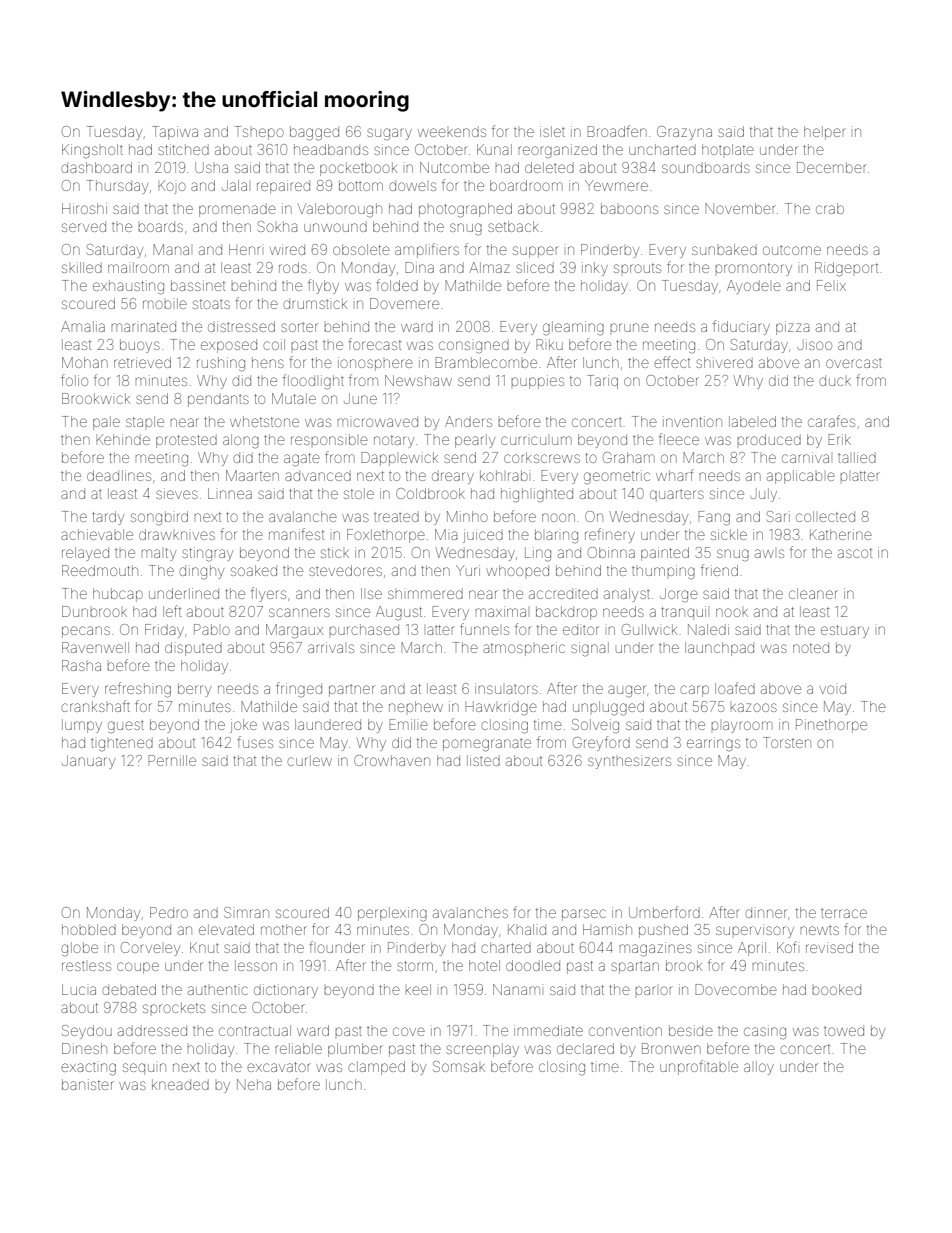 This image has height=1233, width=952. What do you see at coordinates (425, 593) in the image?
I see `shimmered` at bounding box center [425, 593].
